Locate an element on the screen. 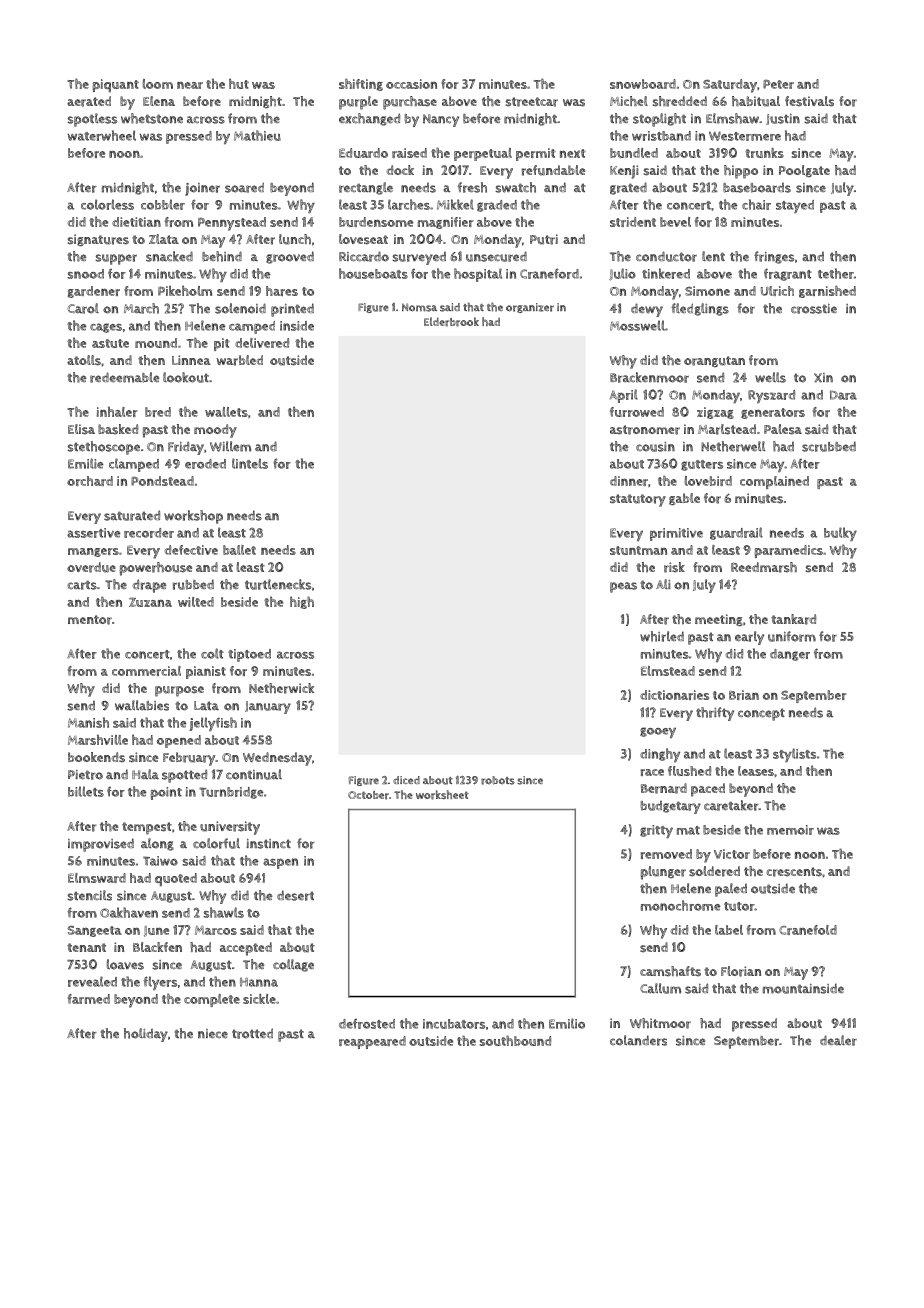 The width and height of the screenshot is (924, 1308). Elena is located at coordinates (159, 101).
